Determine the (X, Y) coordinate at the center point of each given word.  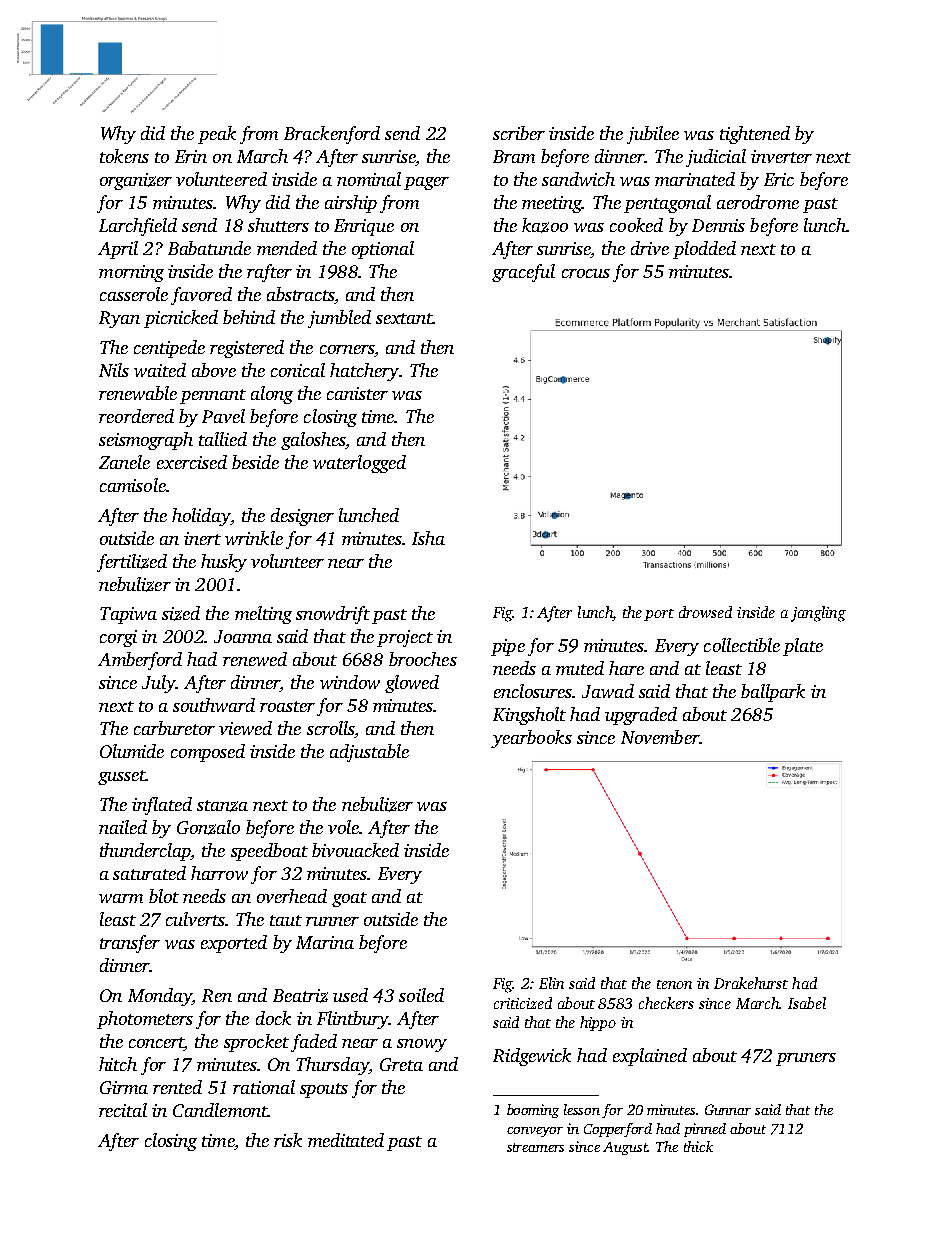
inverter (781, 156)
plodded (704, 250)
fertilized (132, 563)
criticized (523, 1003)
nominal (369, 179)
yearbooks (531, 739)
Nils (114, 370)
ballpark (773, 693)
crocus (586, 273)
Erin (191, 156)
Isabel (807, 1003)
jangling (818, 614)
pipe (508, 647)
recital (123, 1110)
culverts (195, 919)
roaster (287, 706)
